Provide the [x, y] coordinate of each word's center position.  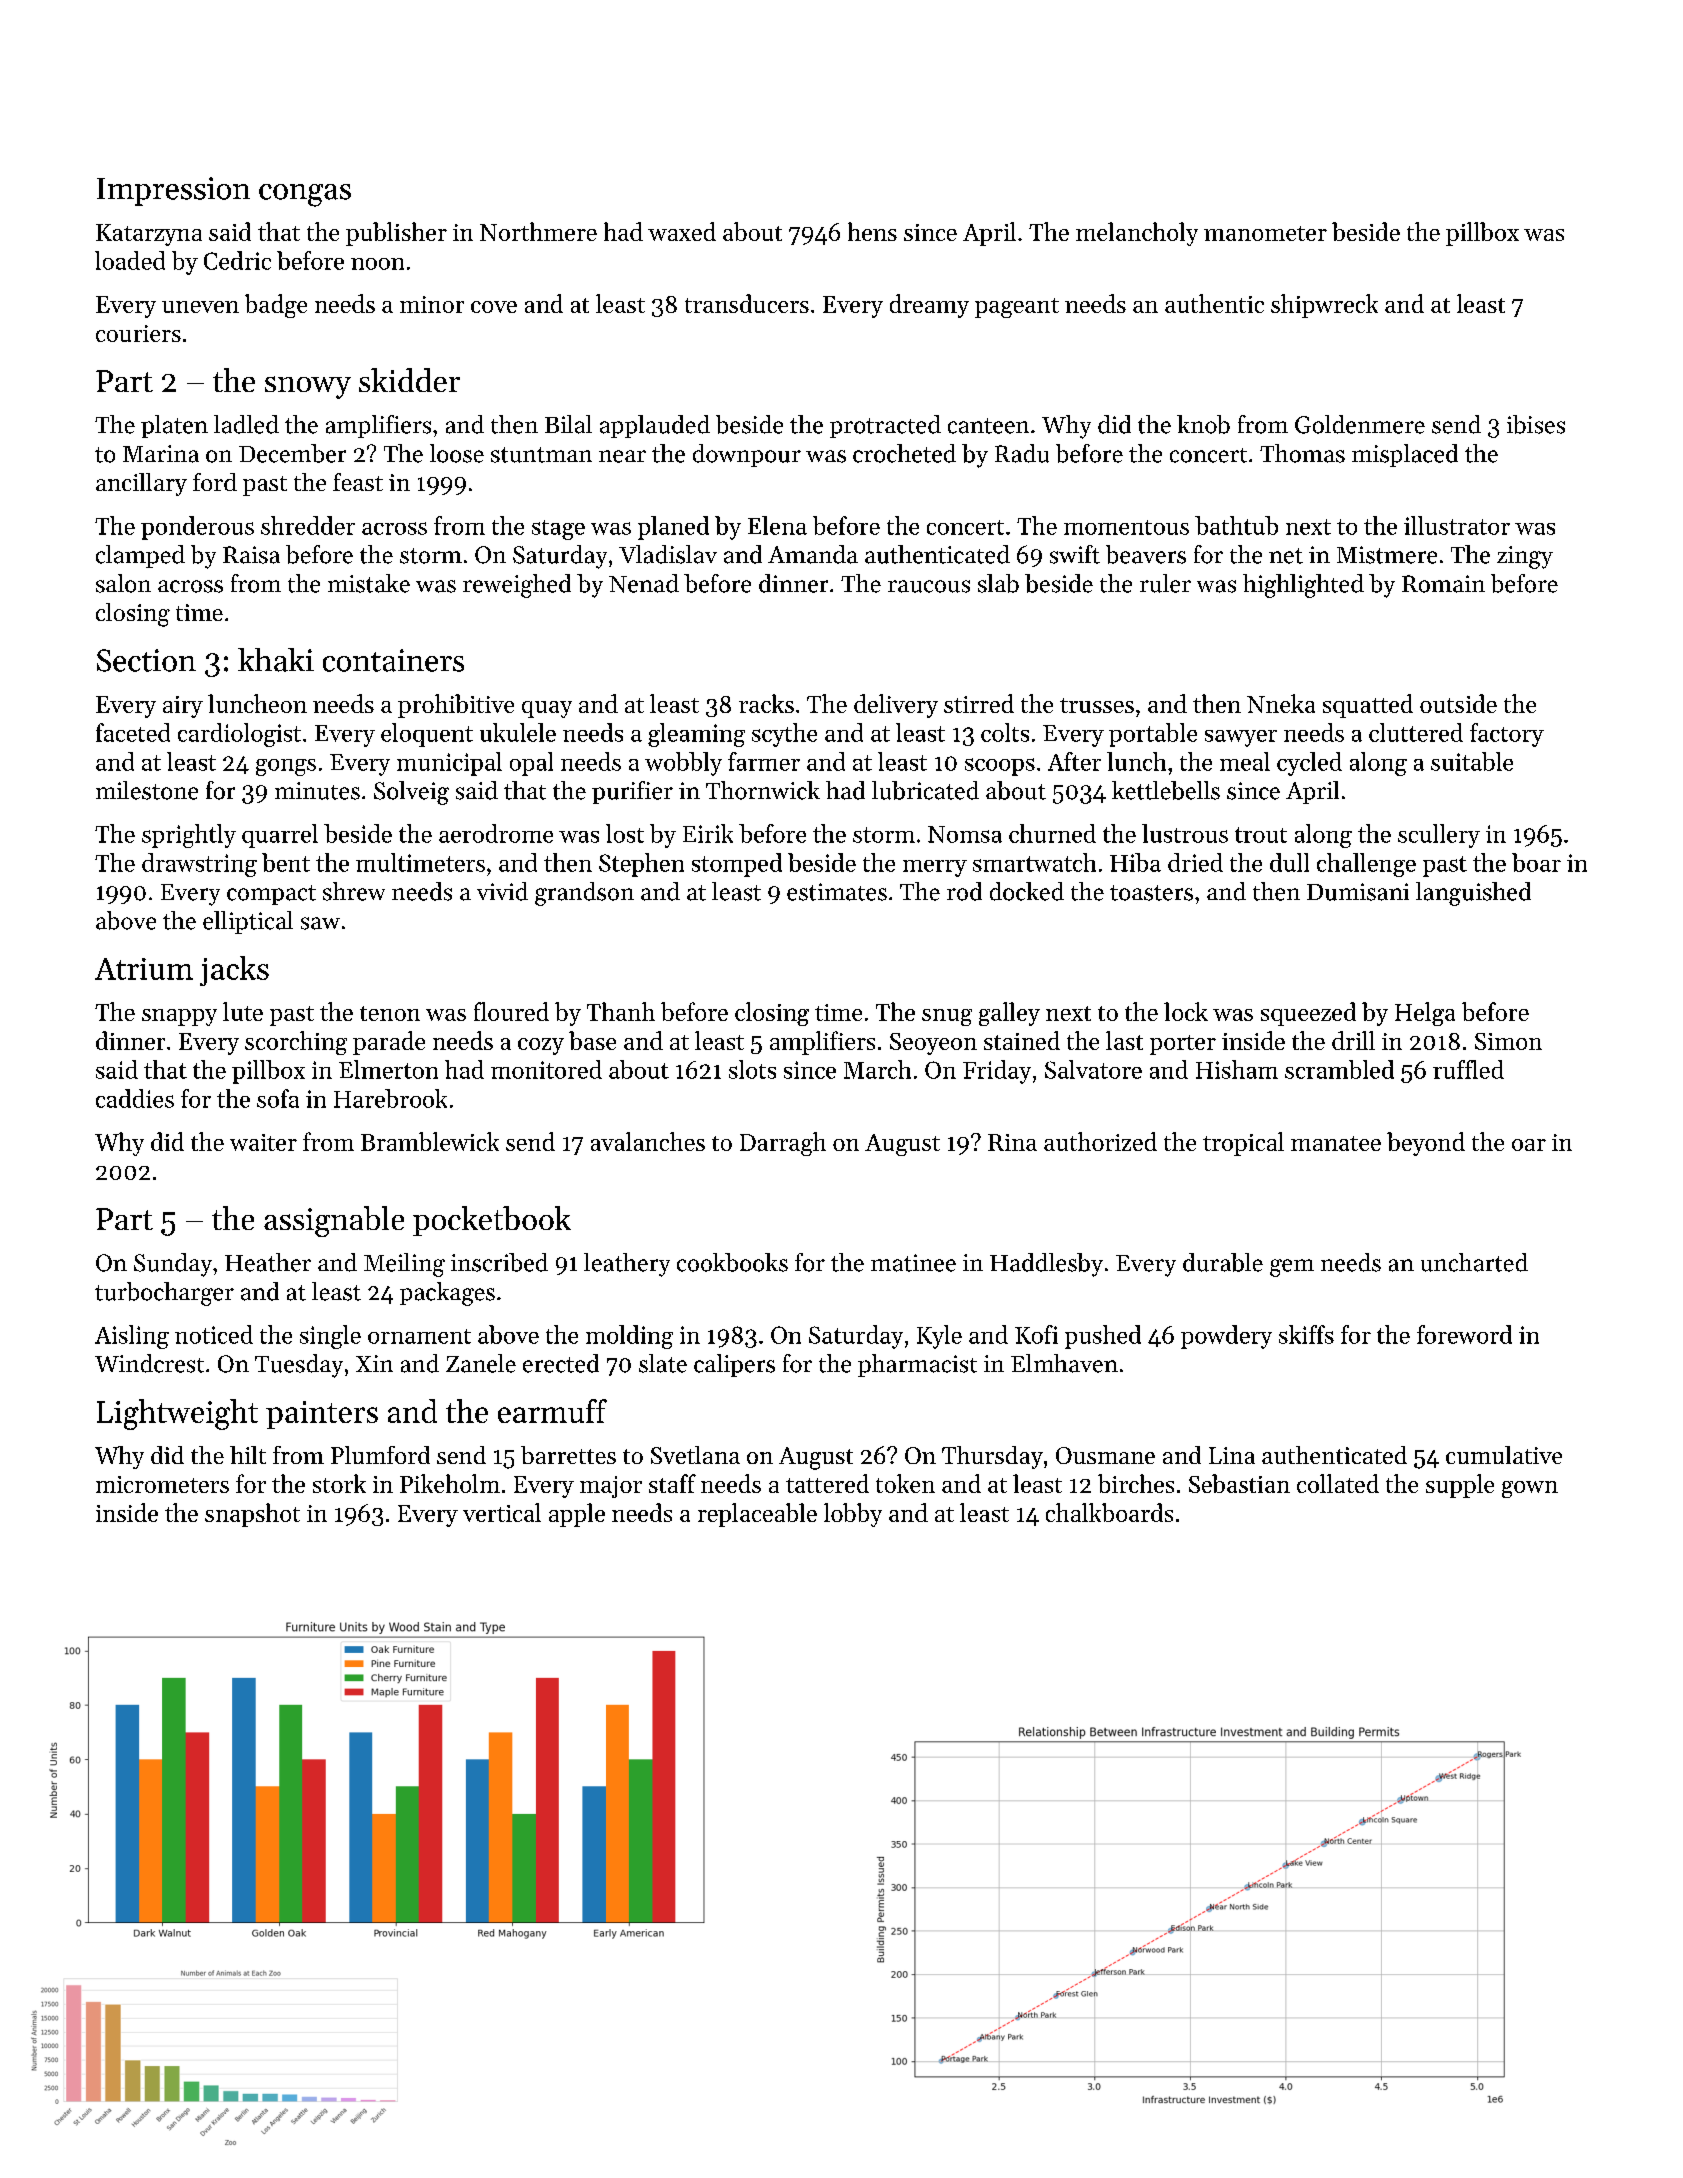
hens [872, 231]
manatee [1336, 1143]
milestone [147, 790]
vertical [502, 1512]
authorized [1100, 1141]
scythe [784, 735]
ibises [1536, 424]
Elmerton [388, 1069]
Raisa [251, 555]
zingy [1525, 557]
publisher [396, 234]
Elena [777, 525]
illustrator [1457, 525]
